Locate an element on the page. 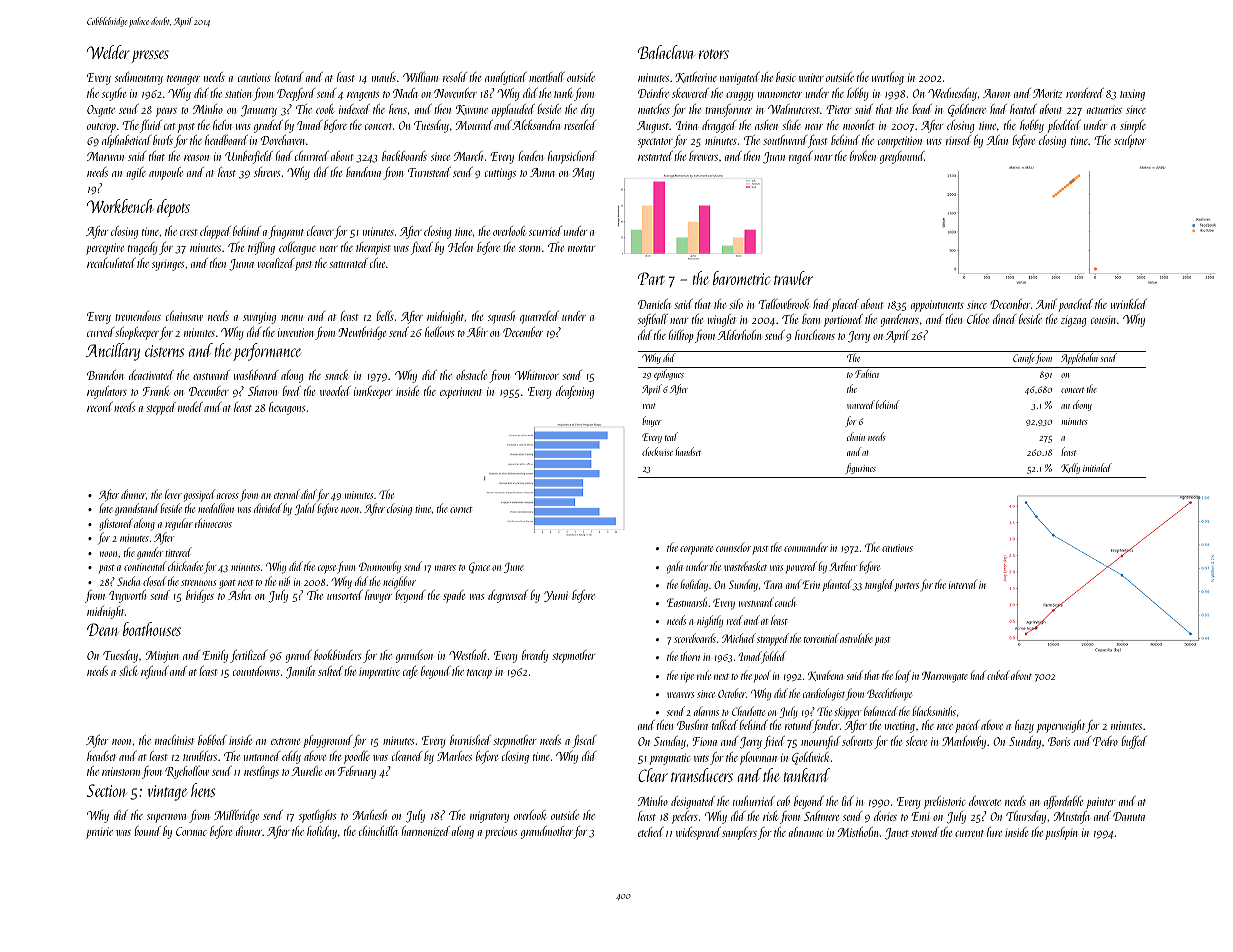 Image resolution: width=1233 pixels, height=952 pixels. buffed is located at coordinates (1134, 742).
